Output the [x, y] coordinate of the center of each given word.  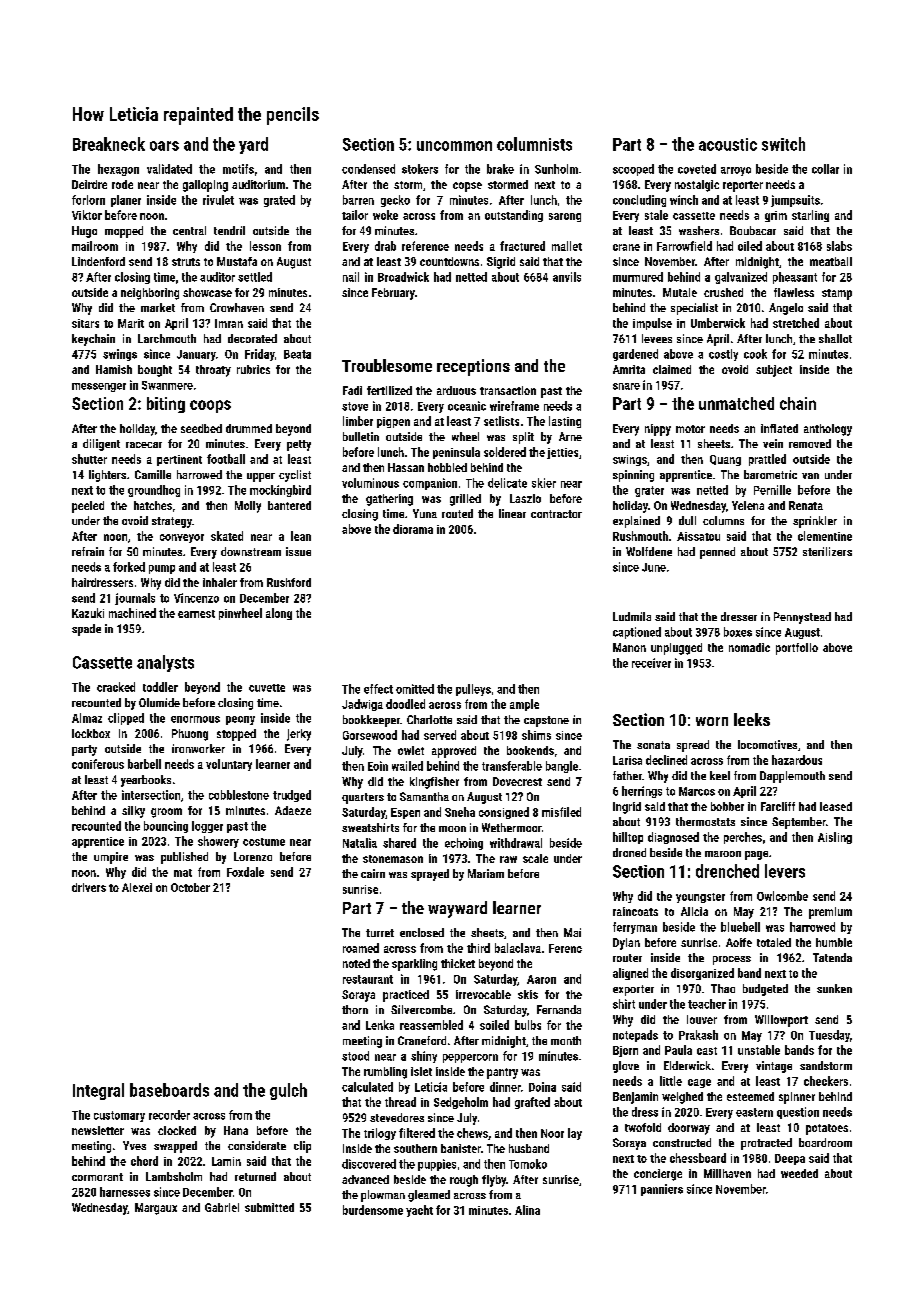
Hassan [406, 467]
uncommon [454, 146]
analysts [165, 663]
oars [164, 146]
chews [472, 1133]
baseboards [169, 1090]
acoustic [728, 144]
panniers [662, 1190]
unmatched [736, 403]
